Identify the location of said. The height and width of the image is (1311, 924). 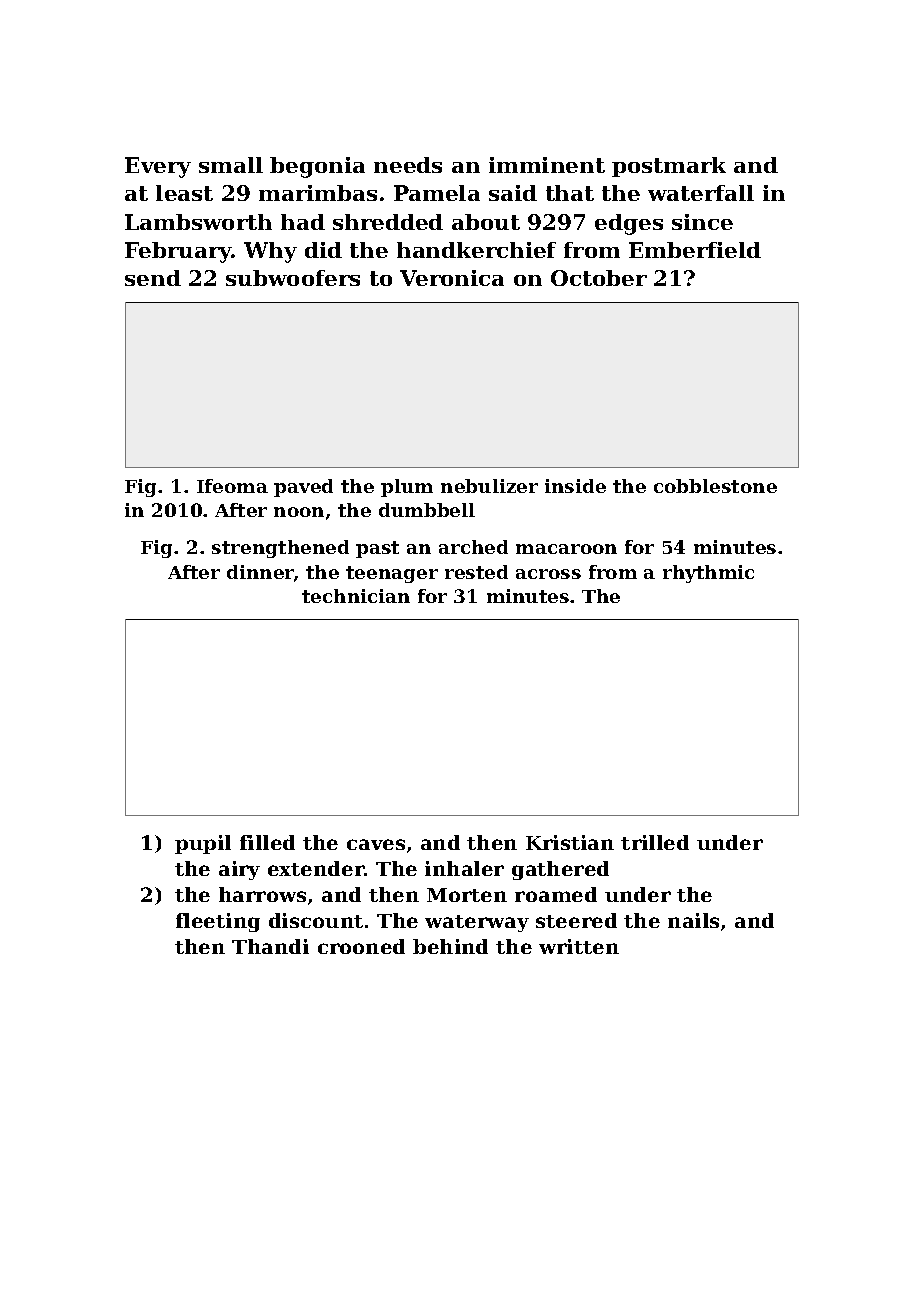
(513, 193).
